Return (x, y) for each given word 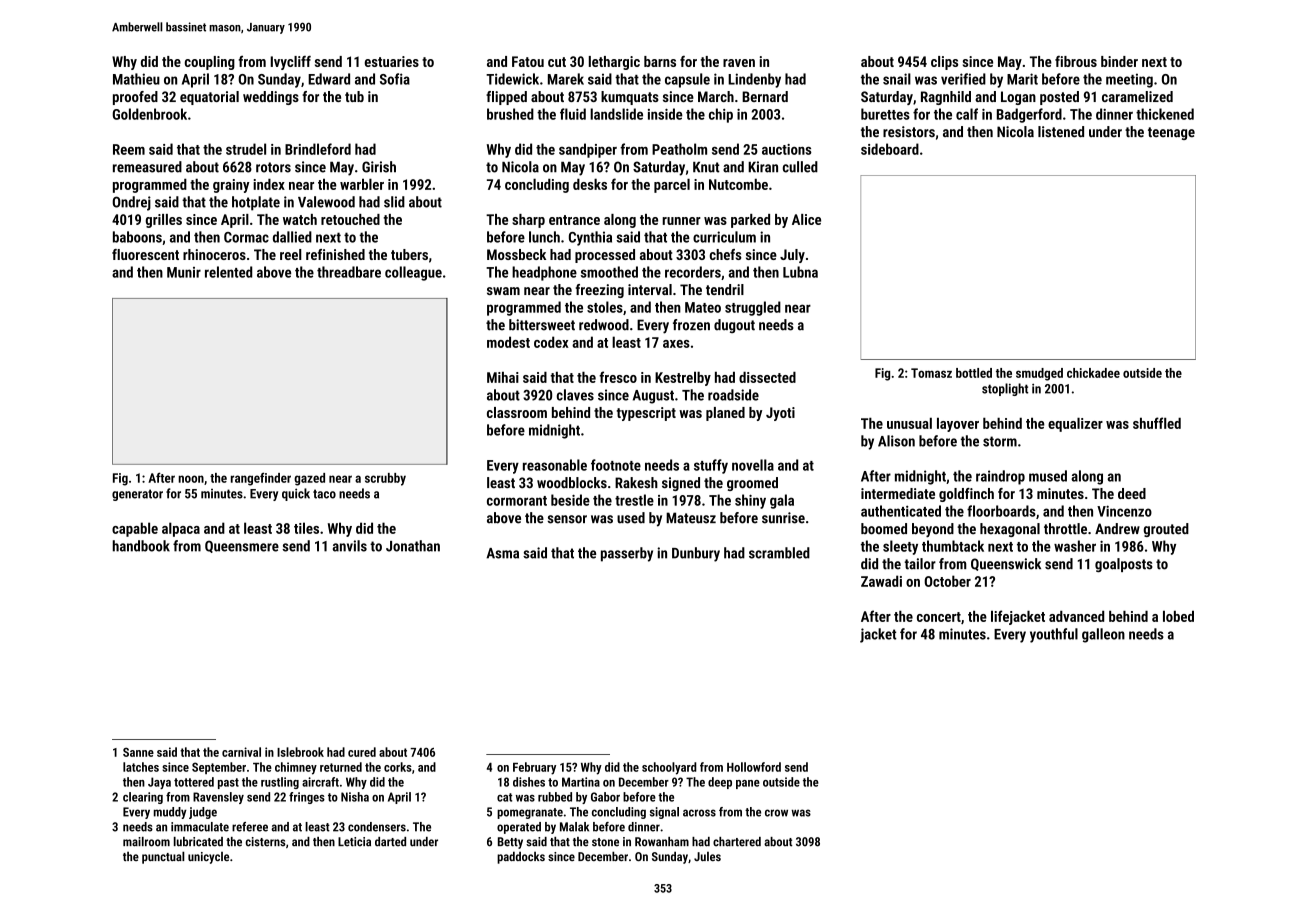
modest (508, 342)
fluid (573, 114)
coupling (210, 63)
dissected (767, 377)
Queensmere (242, 546)
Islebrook (300, 752)
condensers (377, 827)
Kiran (763, 167)
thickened (1165, 114)
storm (1000, 441)
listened (1061, 132)
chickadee (1093, 373)
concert (939, 617)
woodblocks (572, 483)
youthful (1054, 635)
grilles (164, 221)
